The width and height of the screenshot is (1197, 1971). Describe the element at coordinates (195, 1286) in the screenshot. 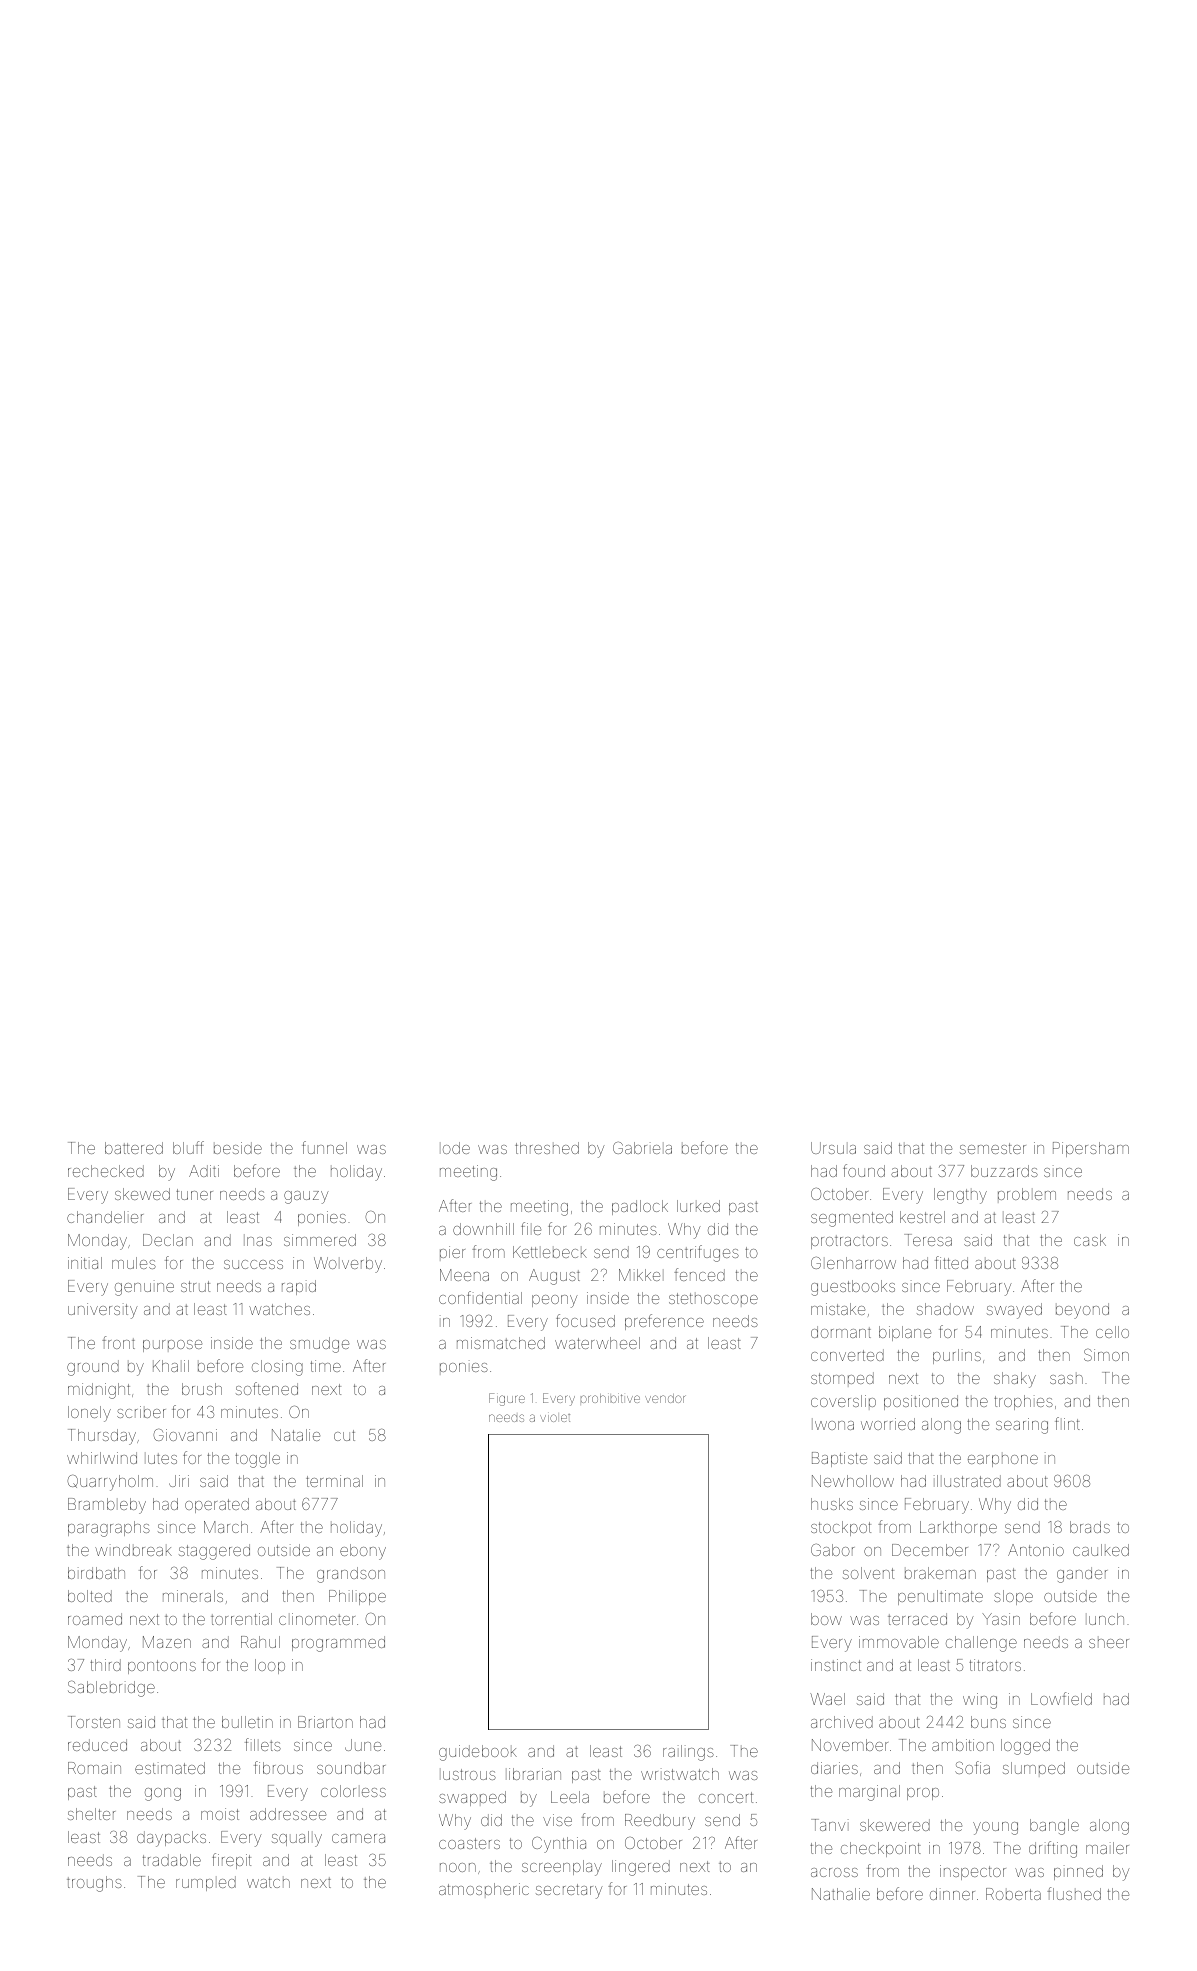

I see `strut` at that location.
